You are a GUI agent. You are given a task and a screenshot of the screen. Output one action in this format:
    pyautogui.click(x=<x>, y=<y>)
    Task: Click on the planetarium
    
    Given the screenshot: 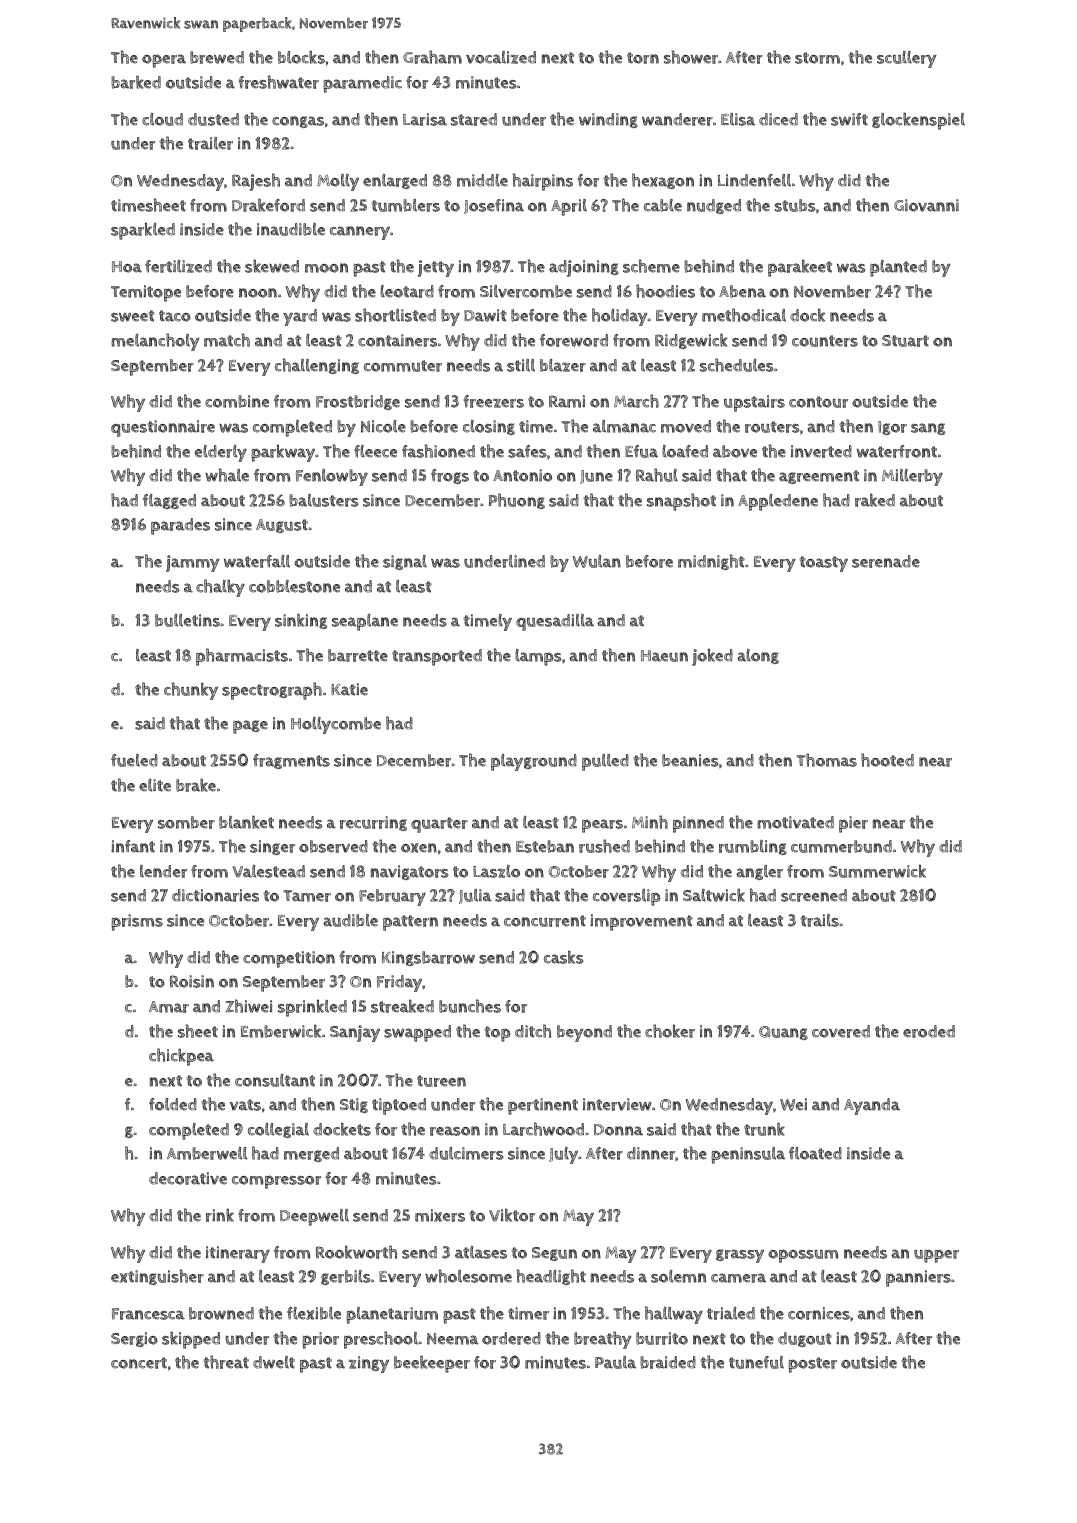 What is the action you would take?
    pyautogui.click(x=392, y=1315)
